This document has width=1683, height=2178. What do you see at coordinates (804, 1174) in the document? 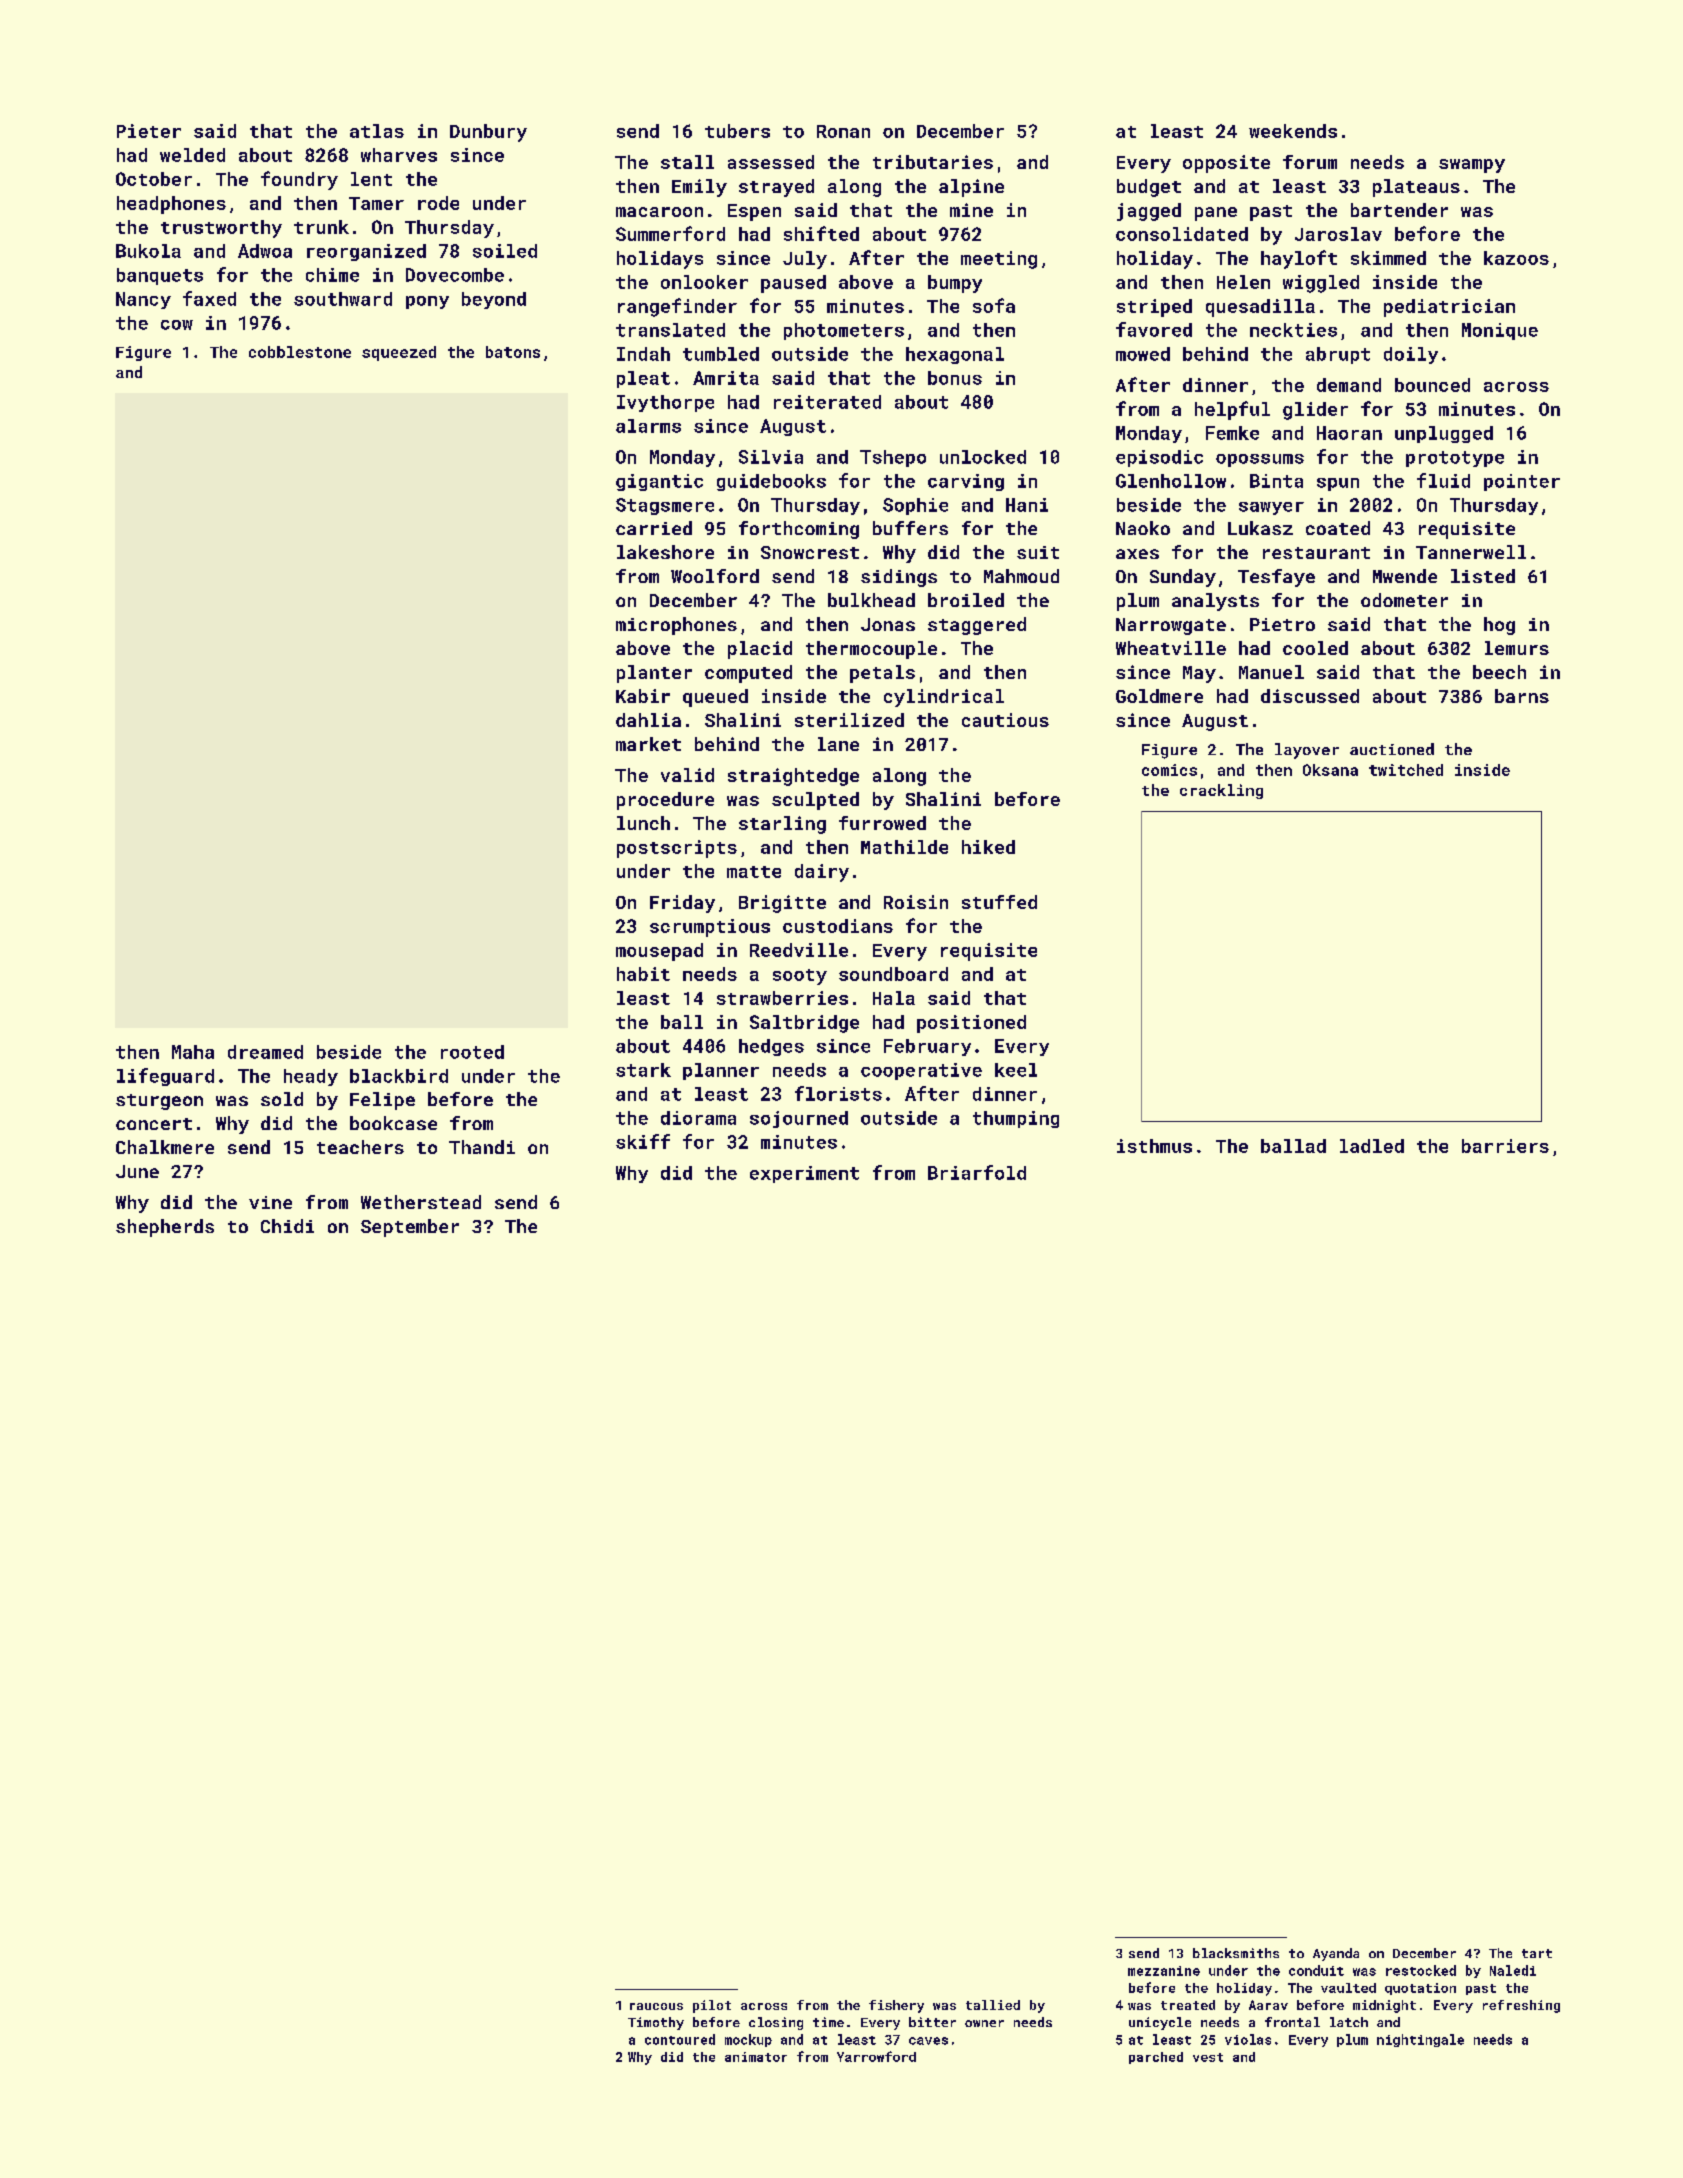
I see `experiment` at bounding box center [804, 1174].
